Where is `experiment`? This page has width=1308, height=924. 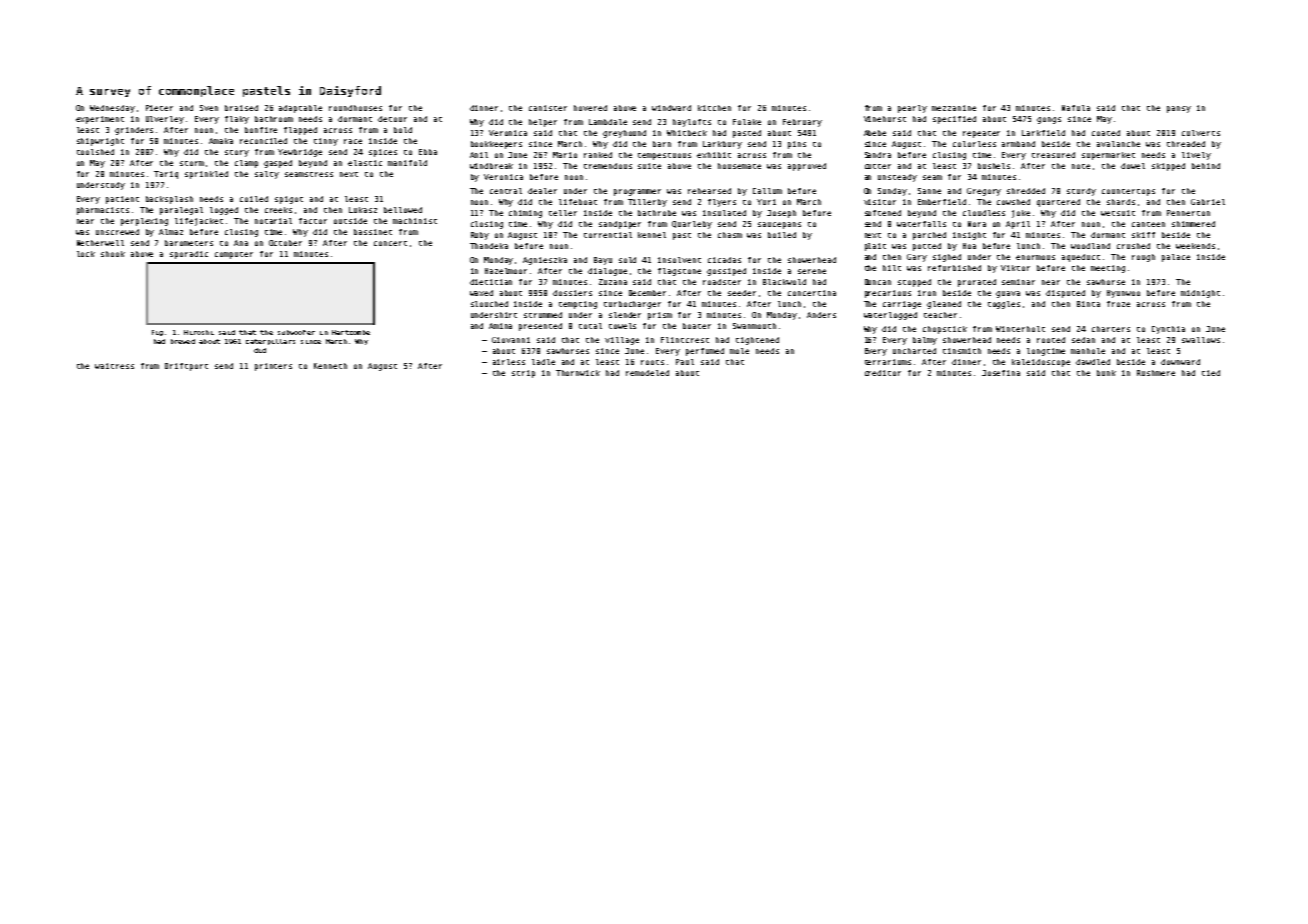
experiment is located at coordinates (100, 120).
